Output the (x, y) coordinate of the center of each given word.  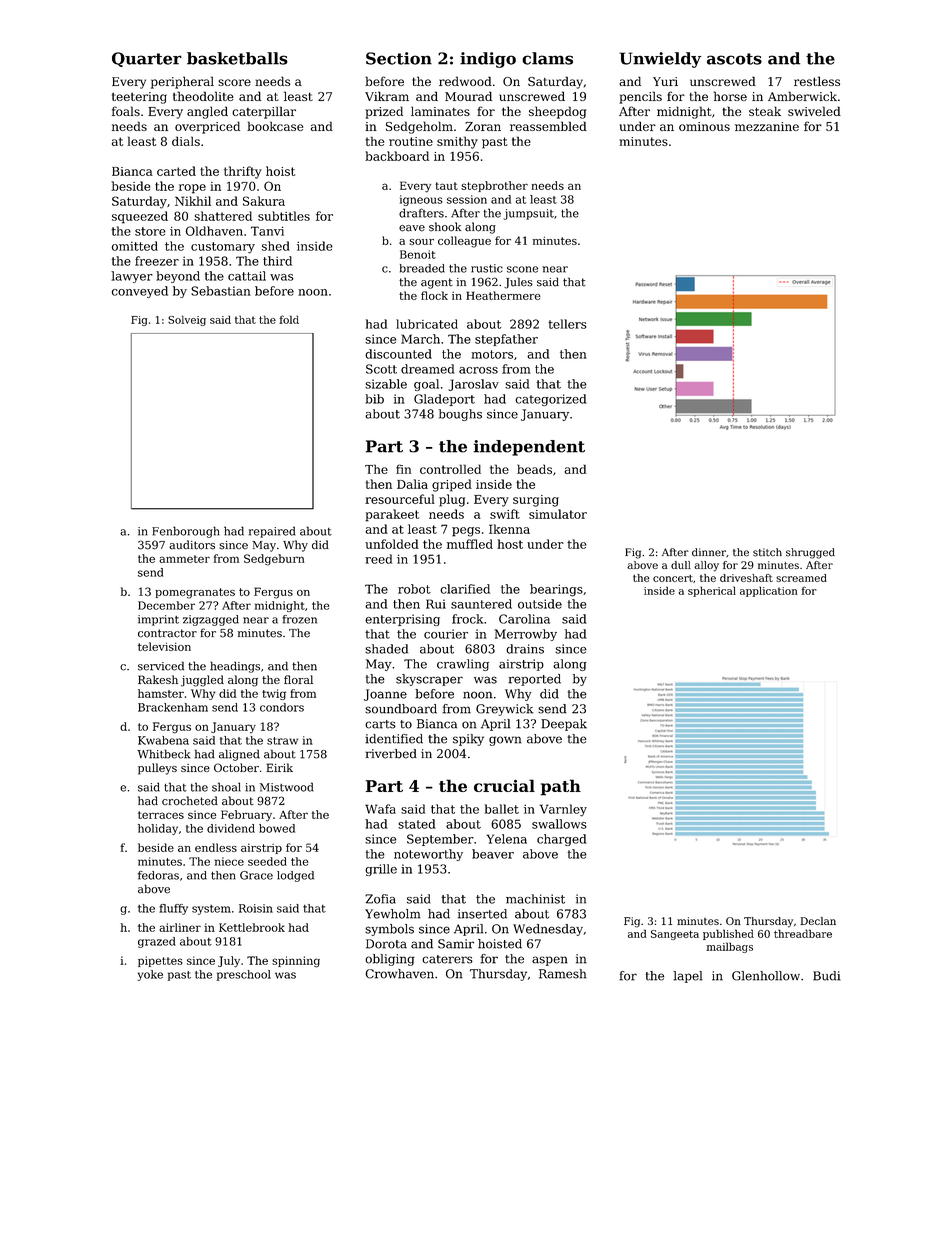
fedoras (158, 875)
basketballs (237, 58)
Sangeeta (675, 935)
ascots (734, 59)
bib (374, 399)
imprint (158, 620)
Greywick (505, 710)
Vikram (387, 96)
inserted (482, 914)
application (768, 591)
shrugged (810, 553)
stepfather (506, 340)
